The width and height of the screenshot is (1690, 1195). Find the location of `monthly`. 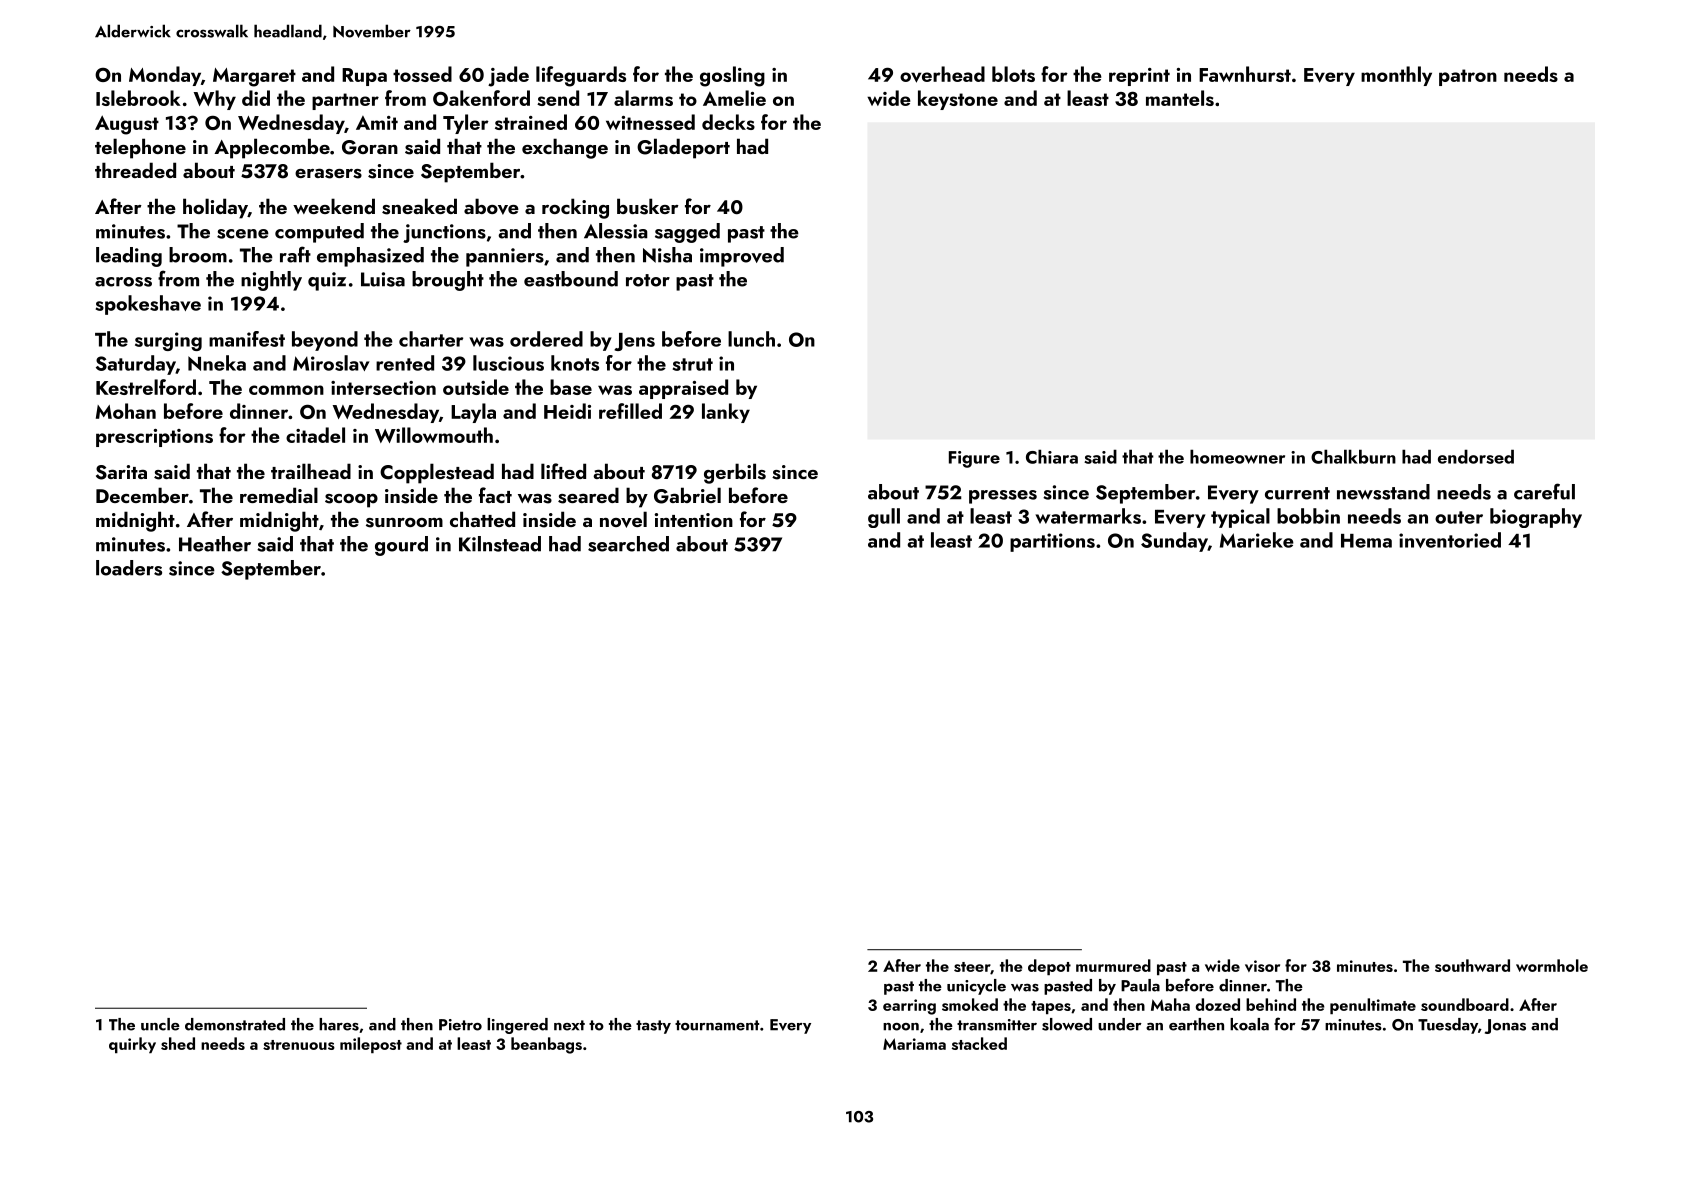

monthly is located at coordinates (1396, 76).
